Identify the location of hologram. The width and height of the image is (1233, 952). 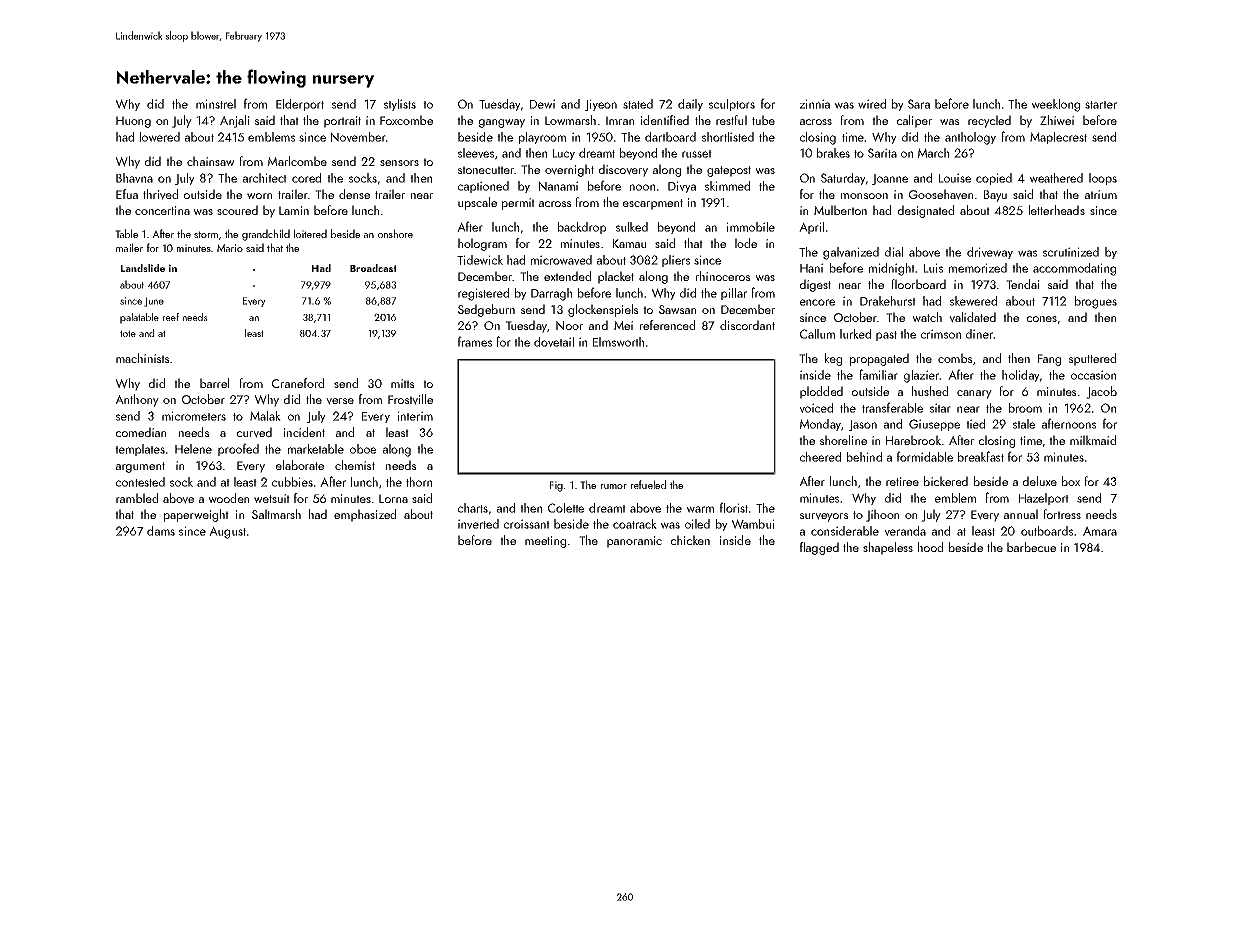
(482, 244).
